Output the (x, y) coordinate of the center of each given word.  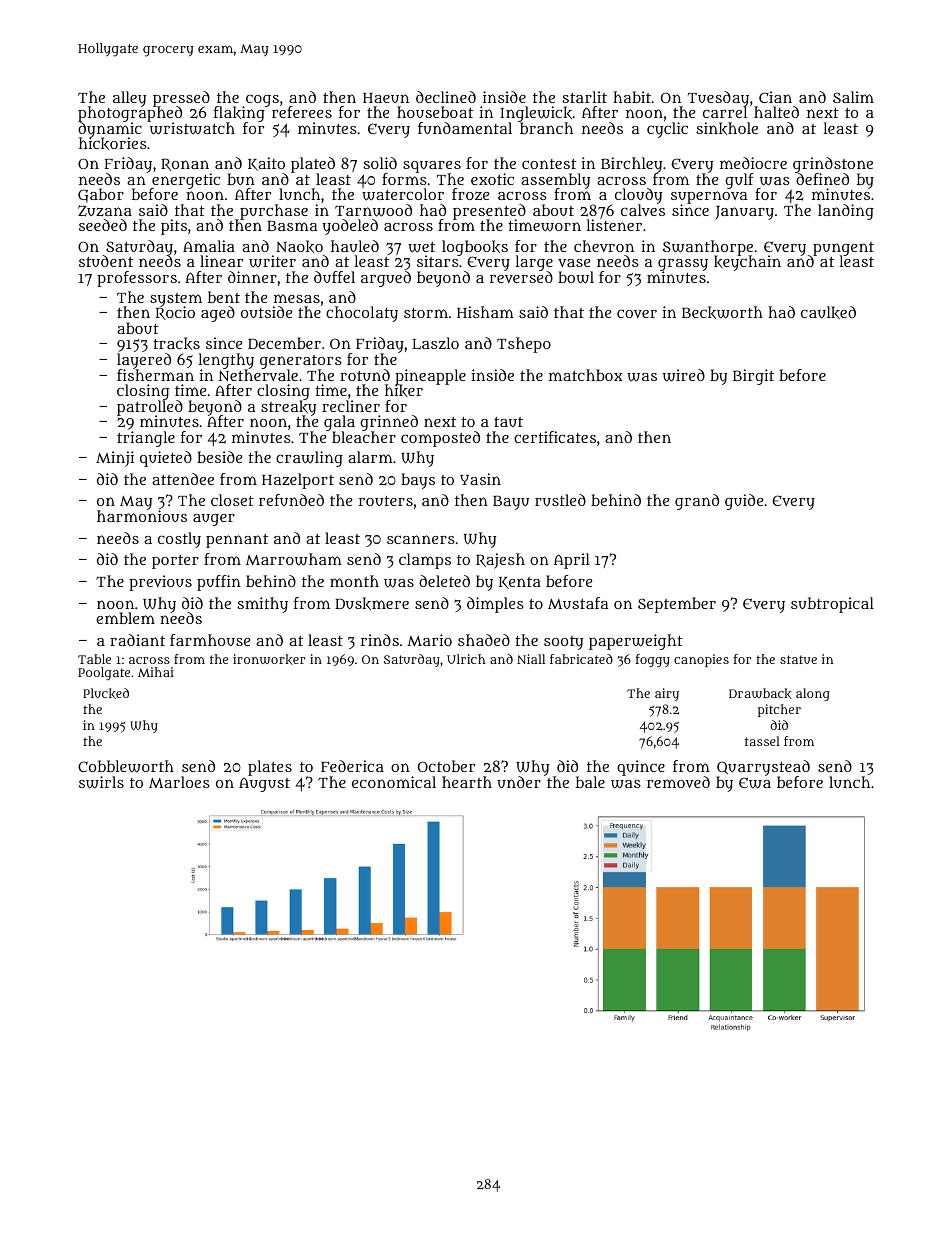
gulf (739, 181)
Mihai (156, 672)
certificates (555, 437)
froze (470, 194)
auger (214, 520)
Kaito (266, 164)
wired (684, 375)
